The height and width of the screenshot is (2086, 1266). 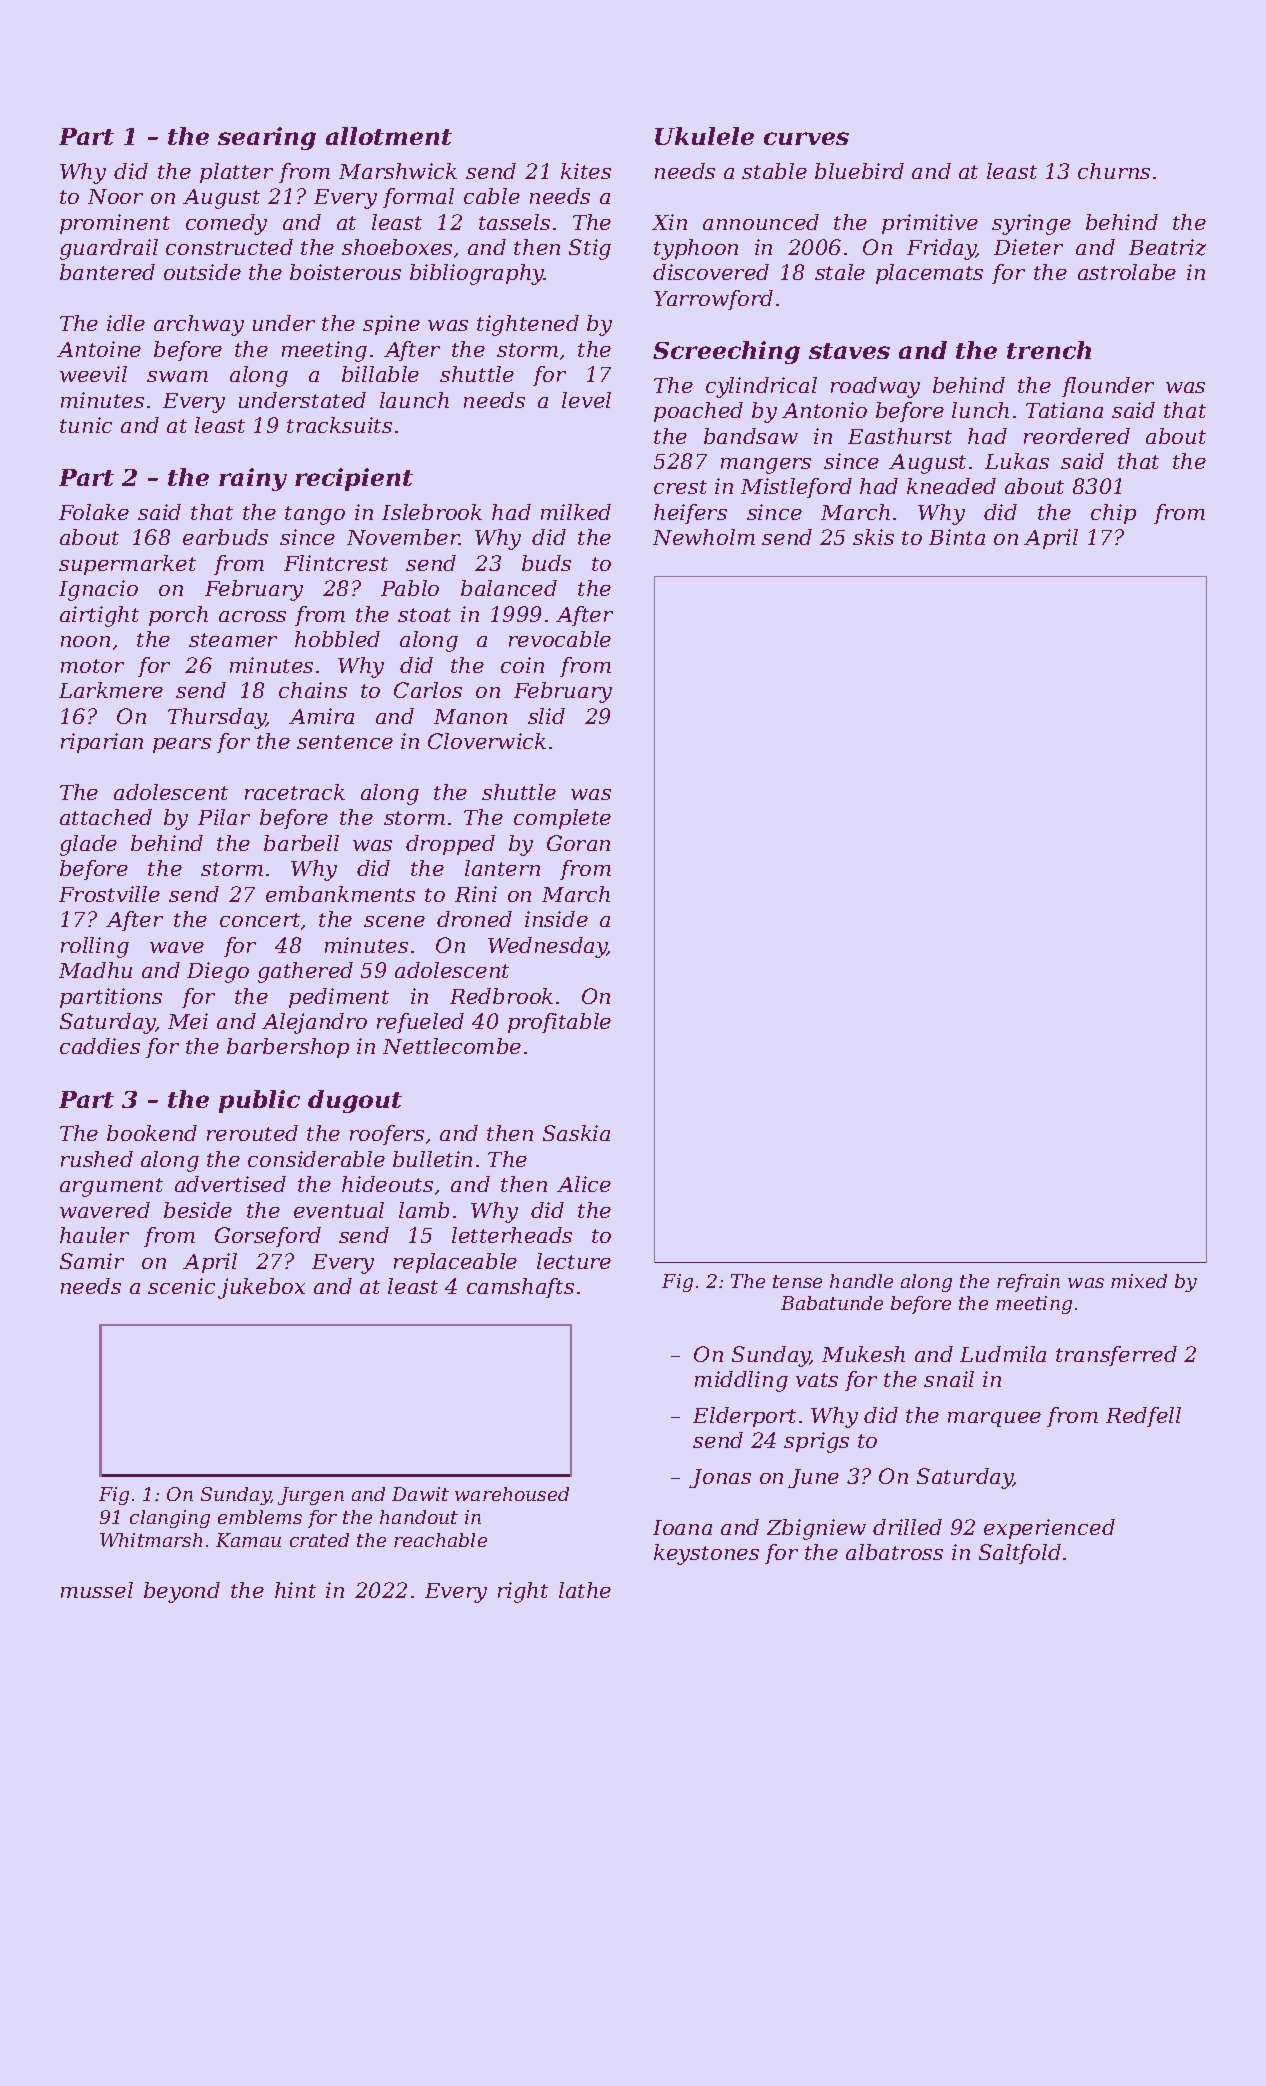 What do you see at coordinates (523, 1592) in the screenshot?
I see `right` at bounding box center [523, 1592].
